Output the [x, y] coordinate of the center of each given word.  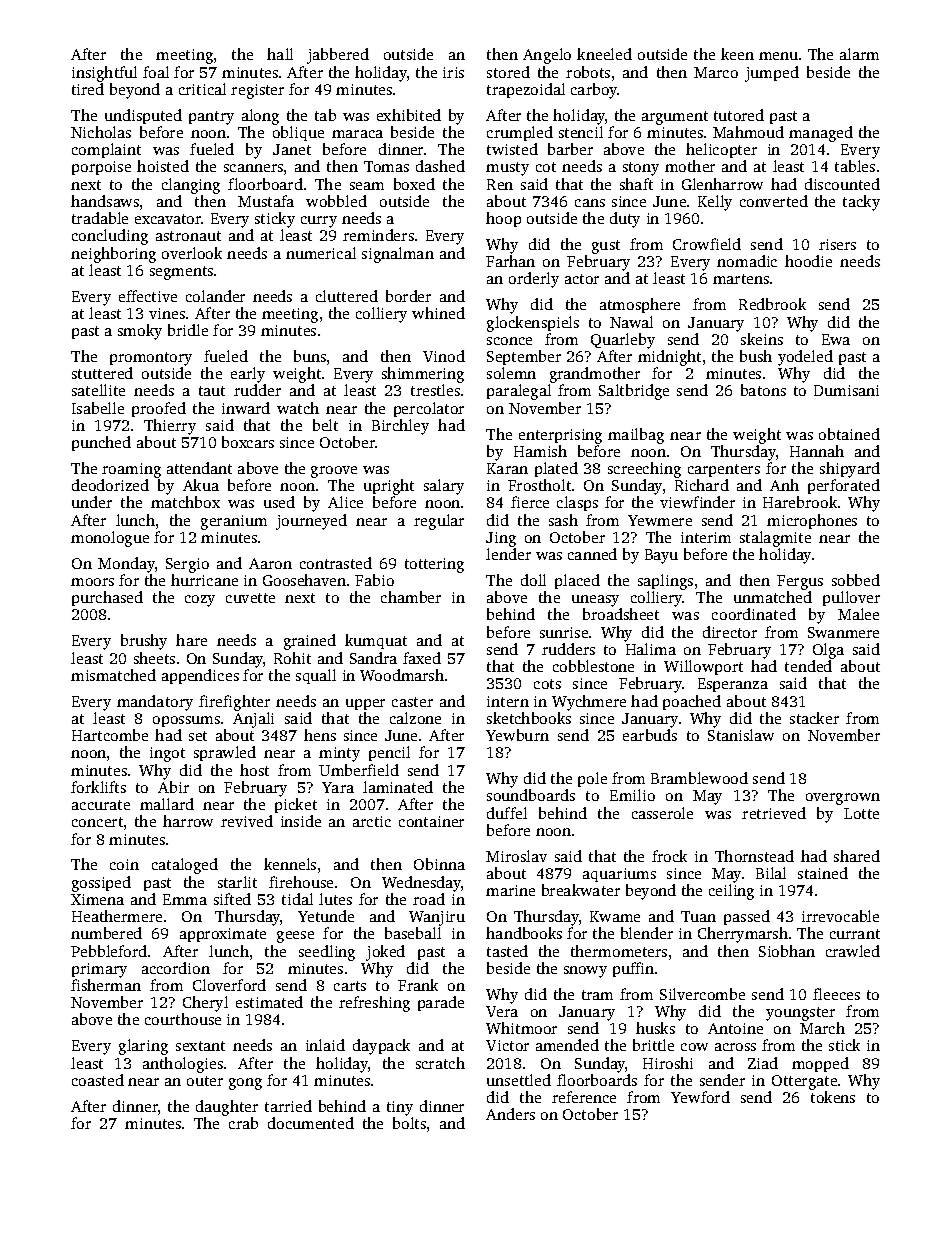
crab [243, 1123]
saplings [665, 582]
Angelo [547, 56]
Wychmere [589, 703]
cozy [200, 601]
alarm [859, 54]
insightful [104, 74]
